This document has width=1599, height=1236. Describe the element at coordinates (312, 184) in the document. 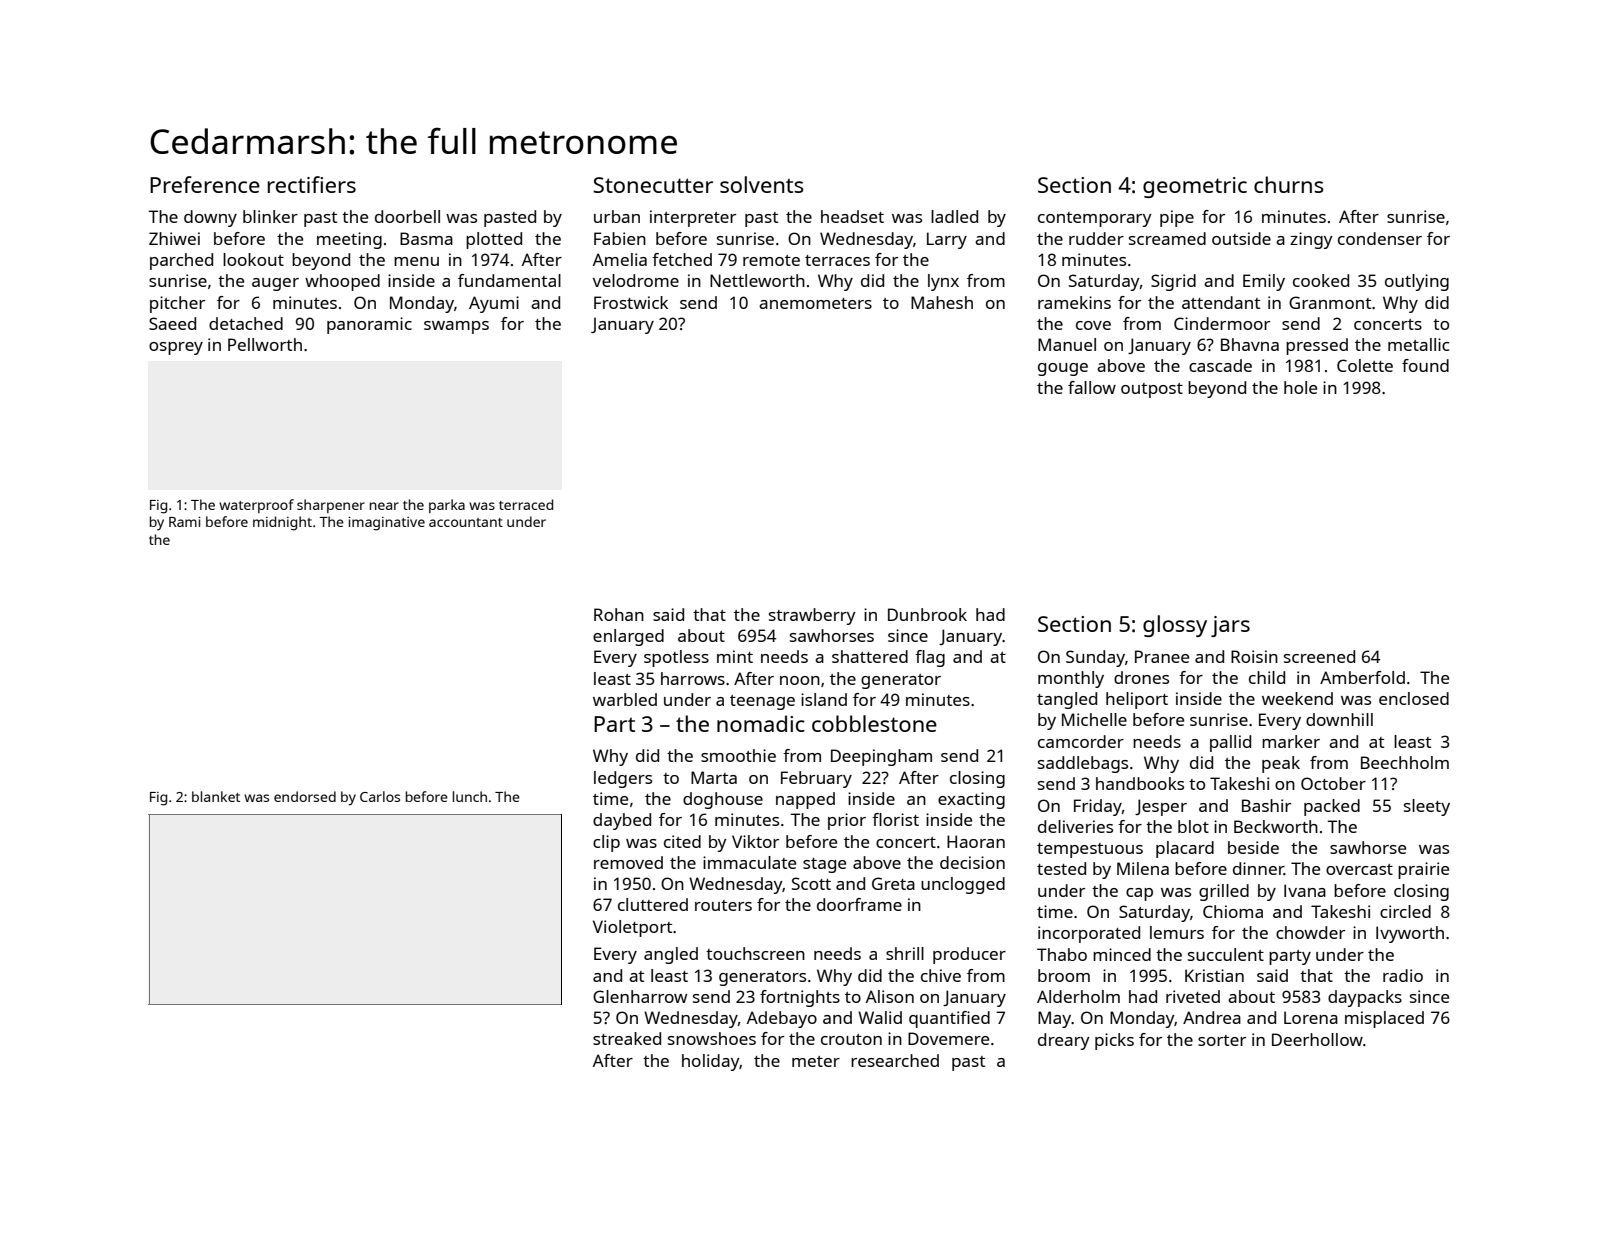

I see `rectifiers` at that location.
